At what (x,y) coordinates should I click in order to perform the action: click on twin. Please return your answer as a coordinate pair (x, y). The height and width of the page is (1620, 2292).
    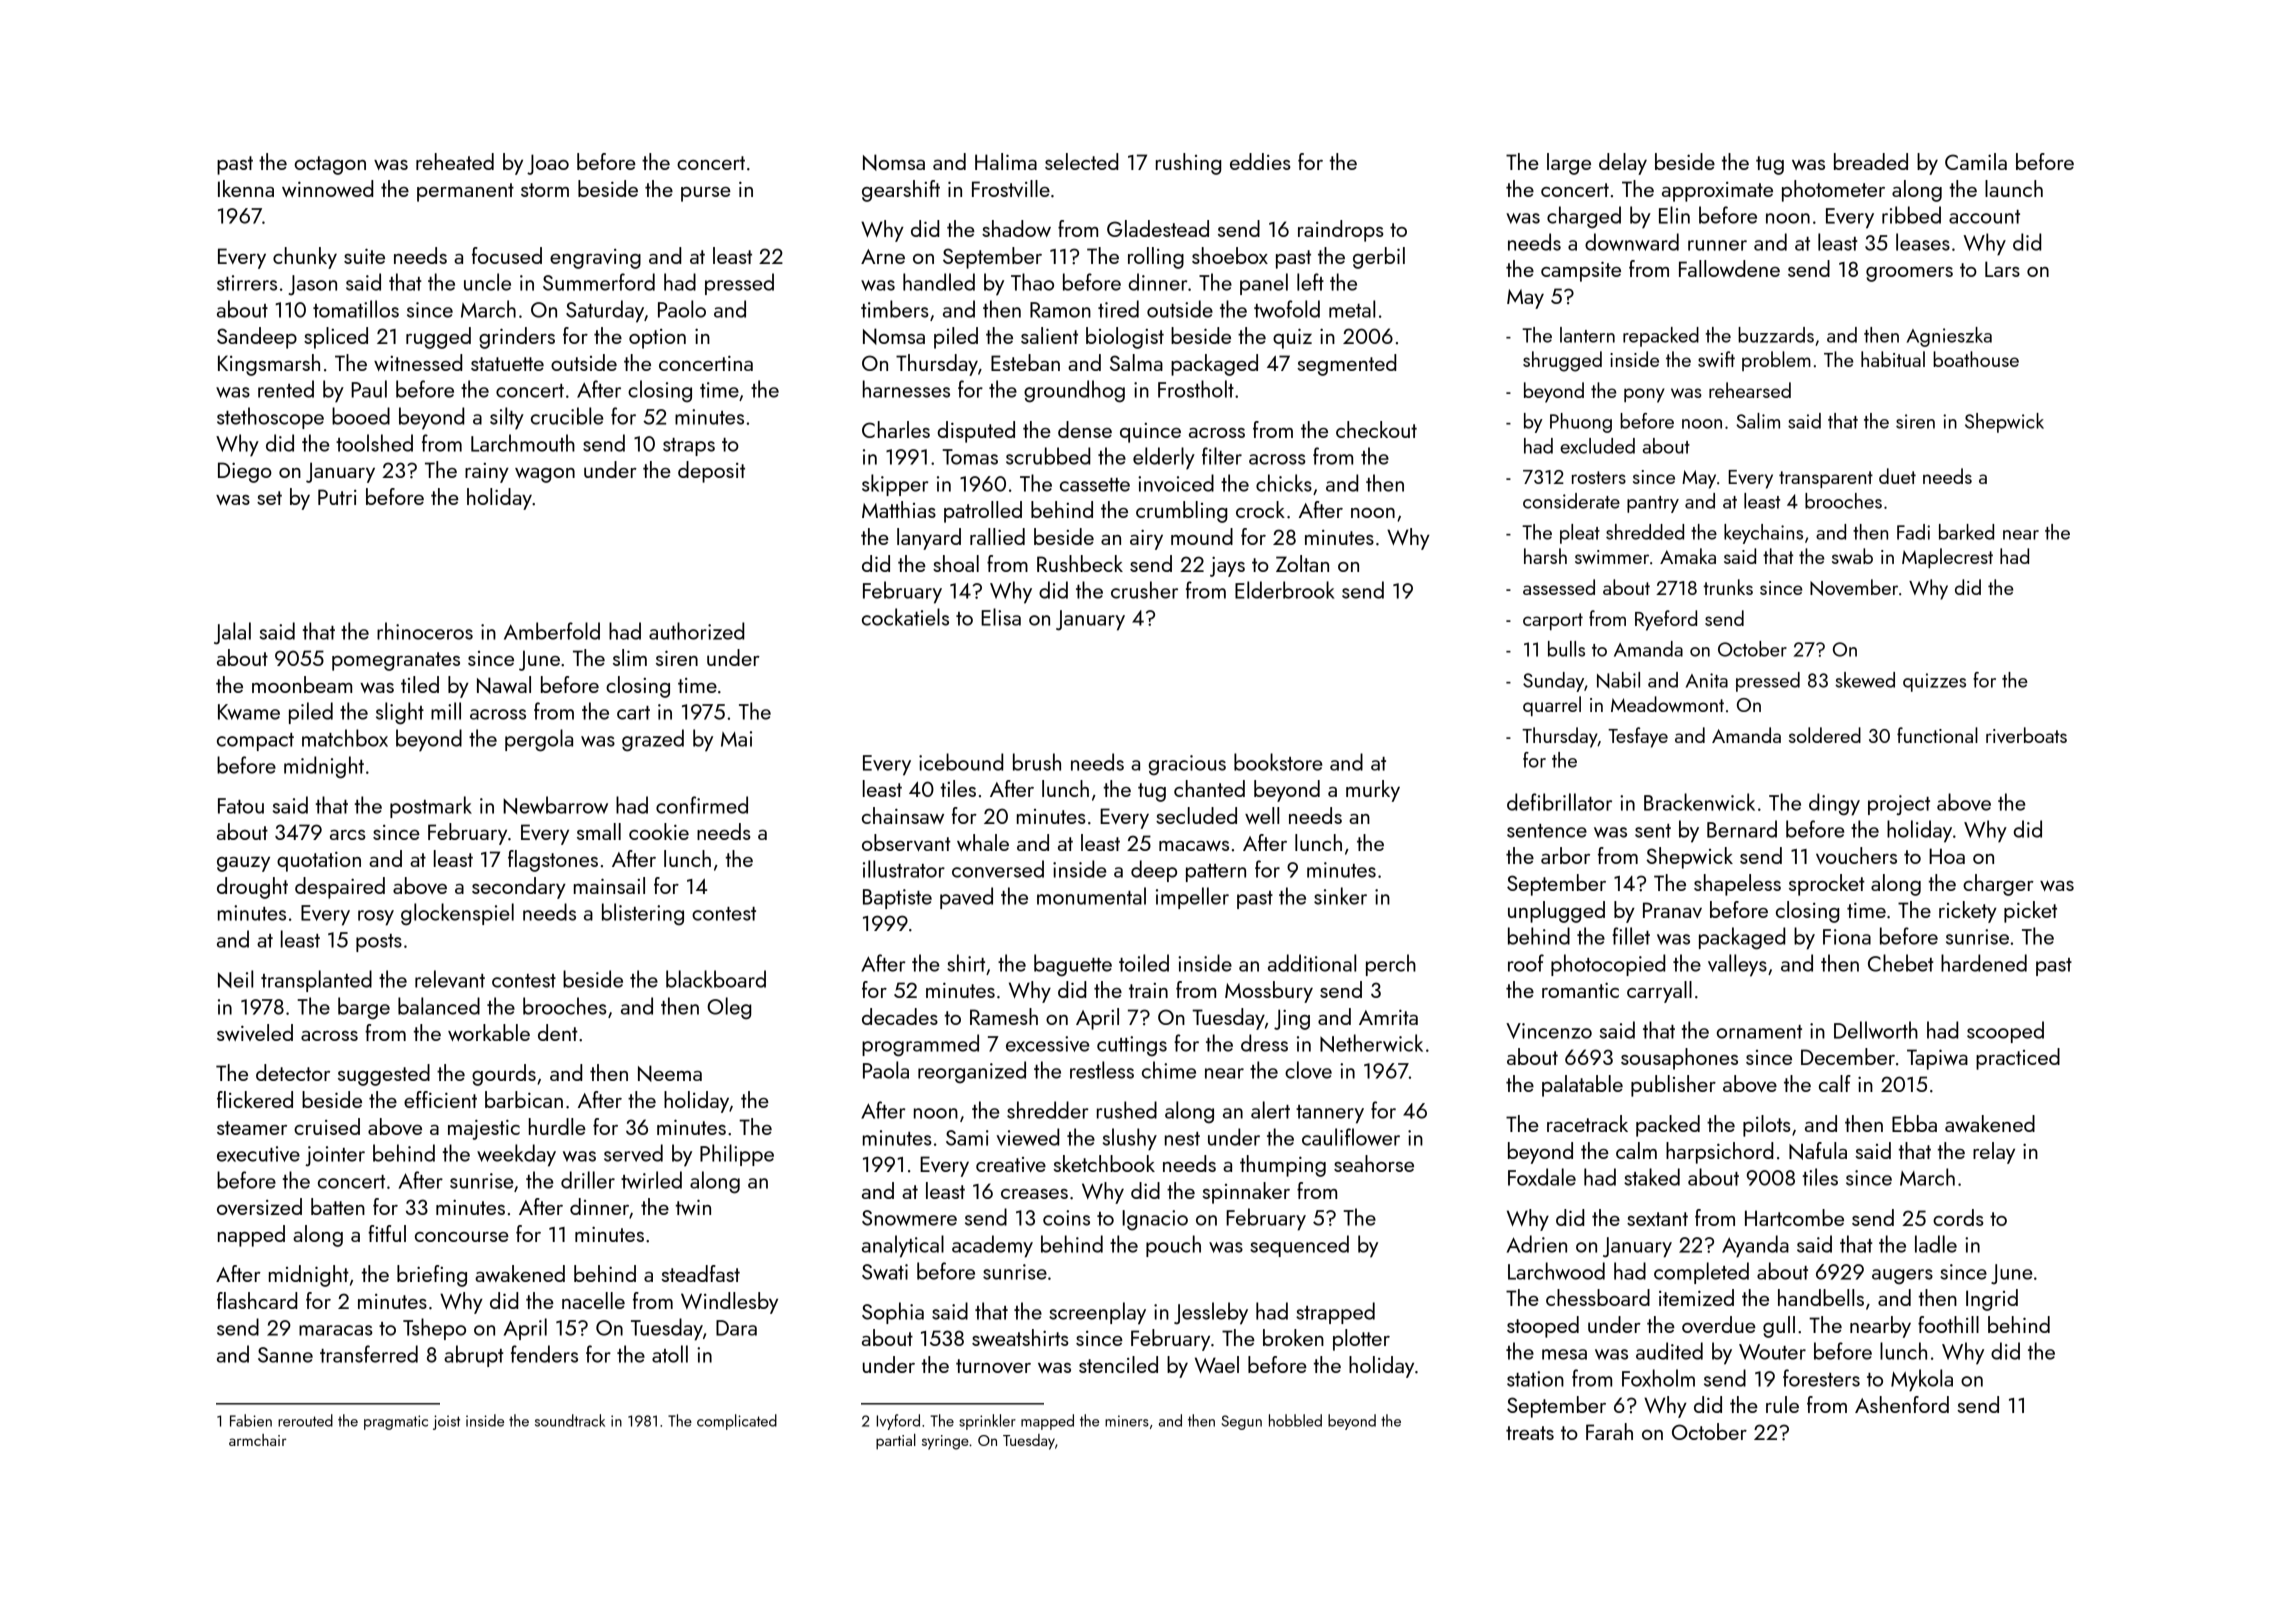
    Looking at the image, I should click on (693, 1207).
